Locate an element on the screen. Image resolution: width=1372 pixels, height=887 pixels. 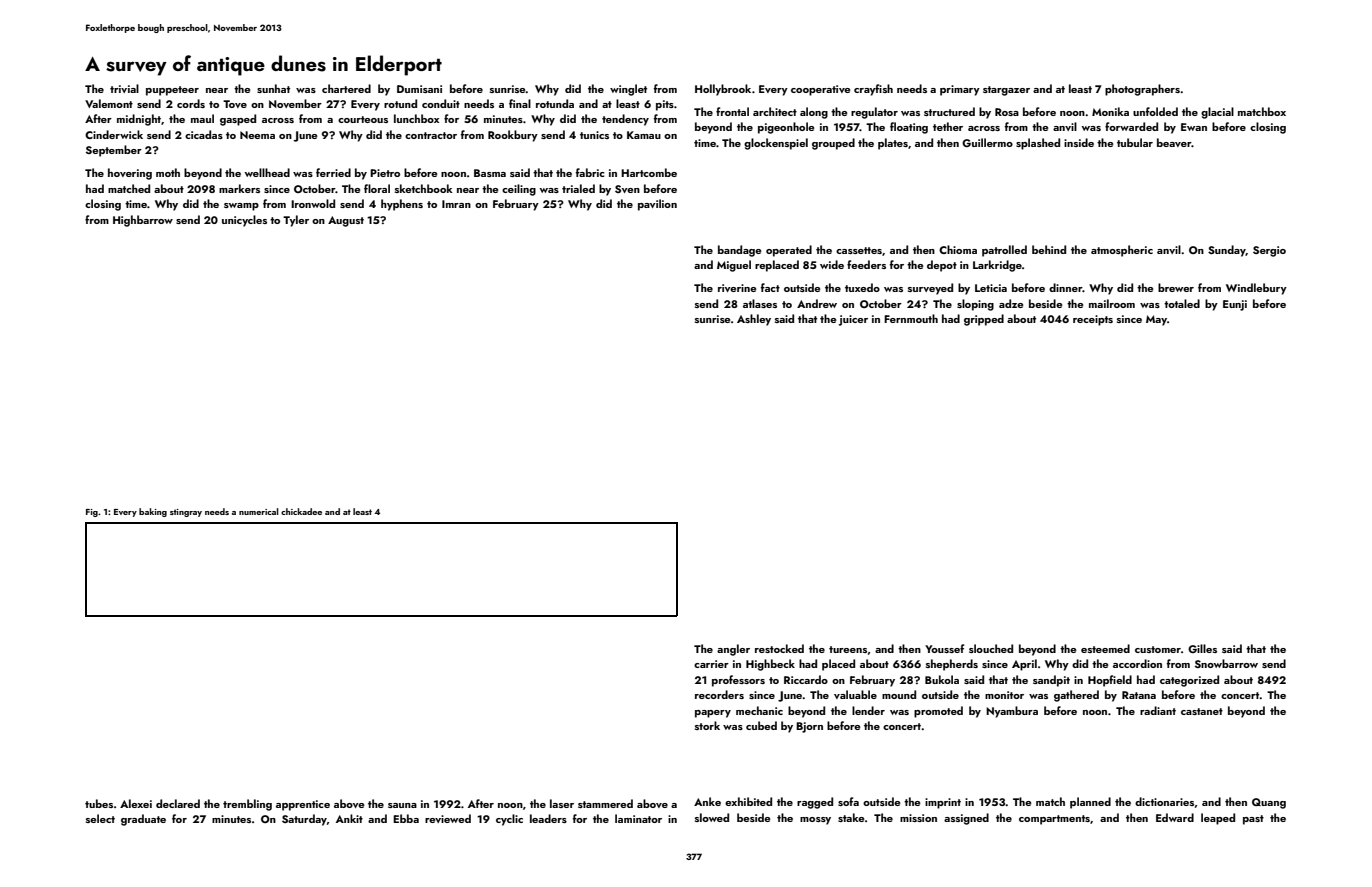
atmospheric is located at coordinates (1122, 251).
